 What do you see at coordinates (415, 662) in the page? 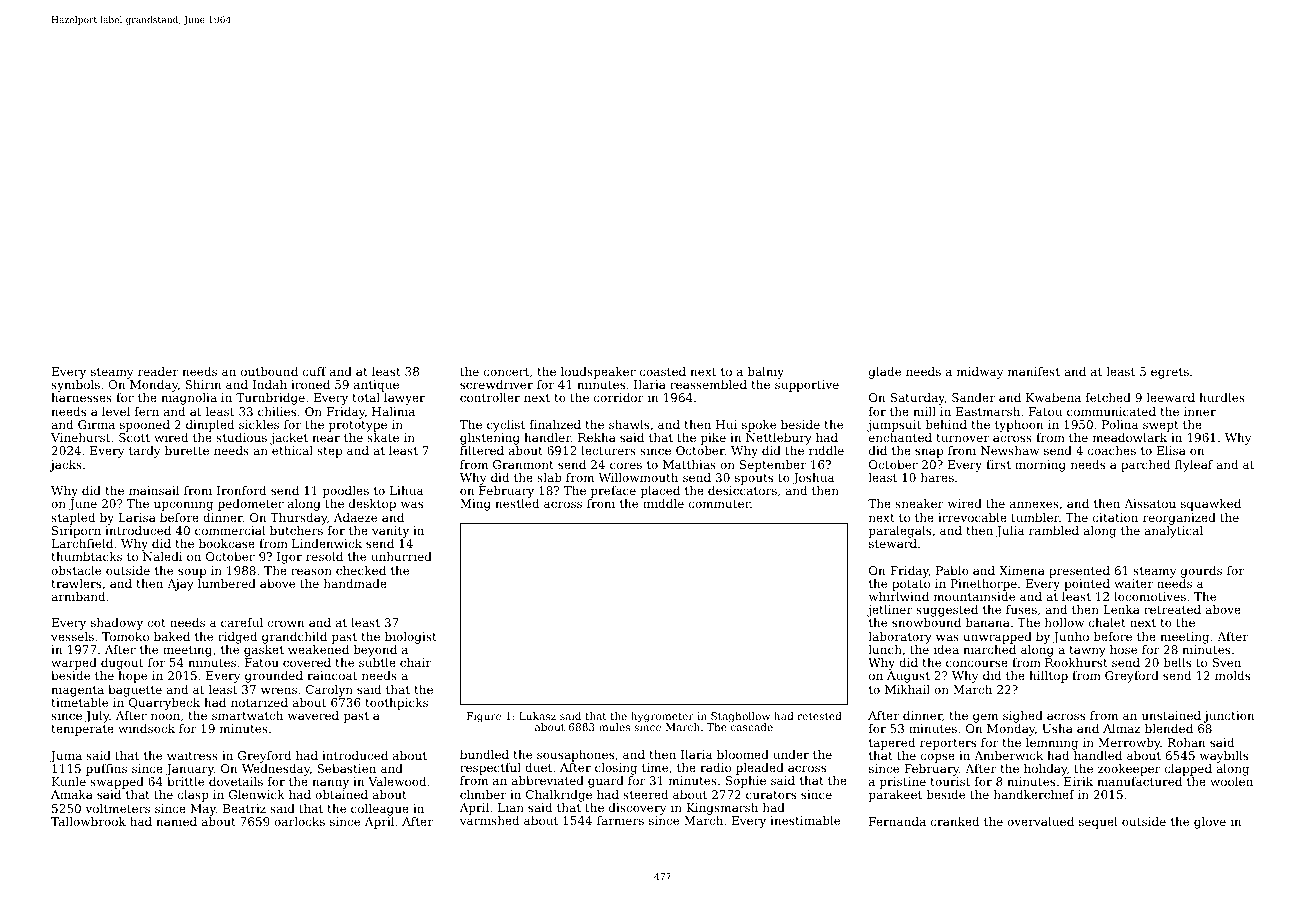
I see `chair` at bounding box center [415, 662].
